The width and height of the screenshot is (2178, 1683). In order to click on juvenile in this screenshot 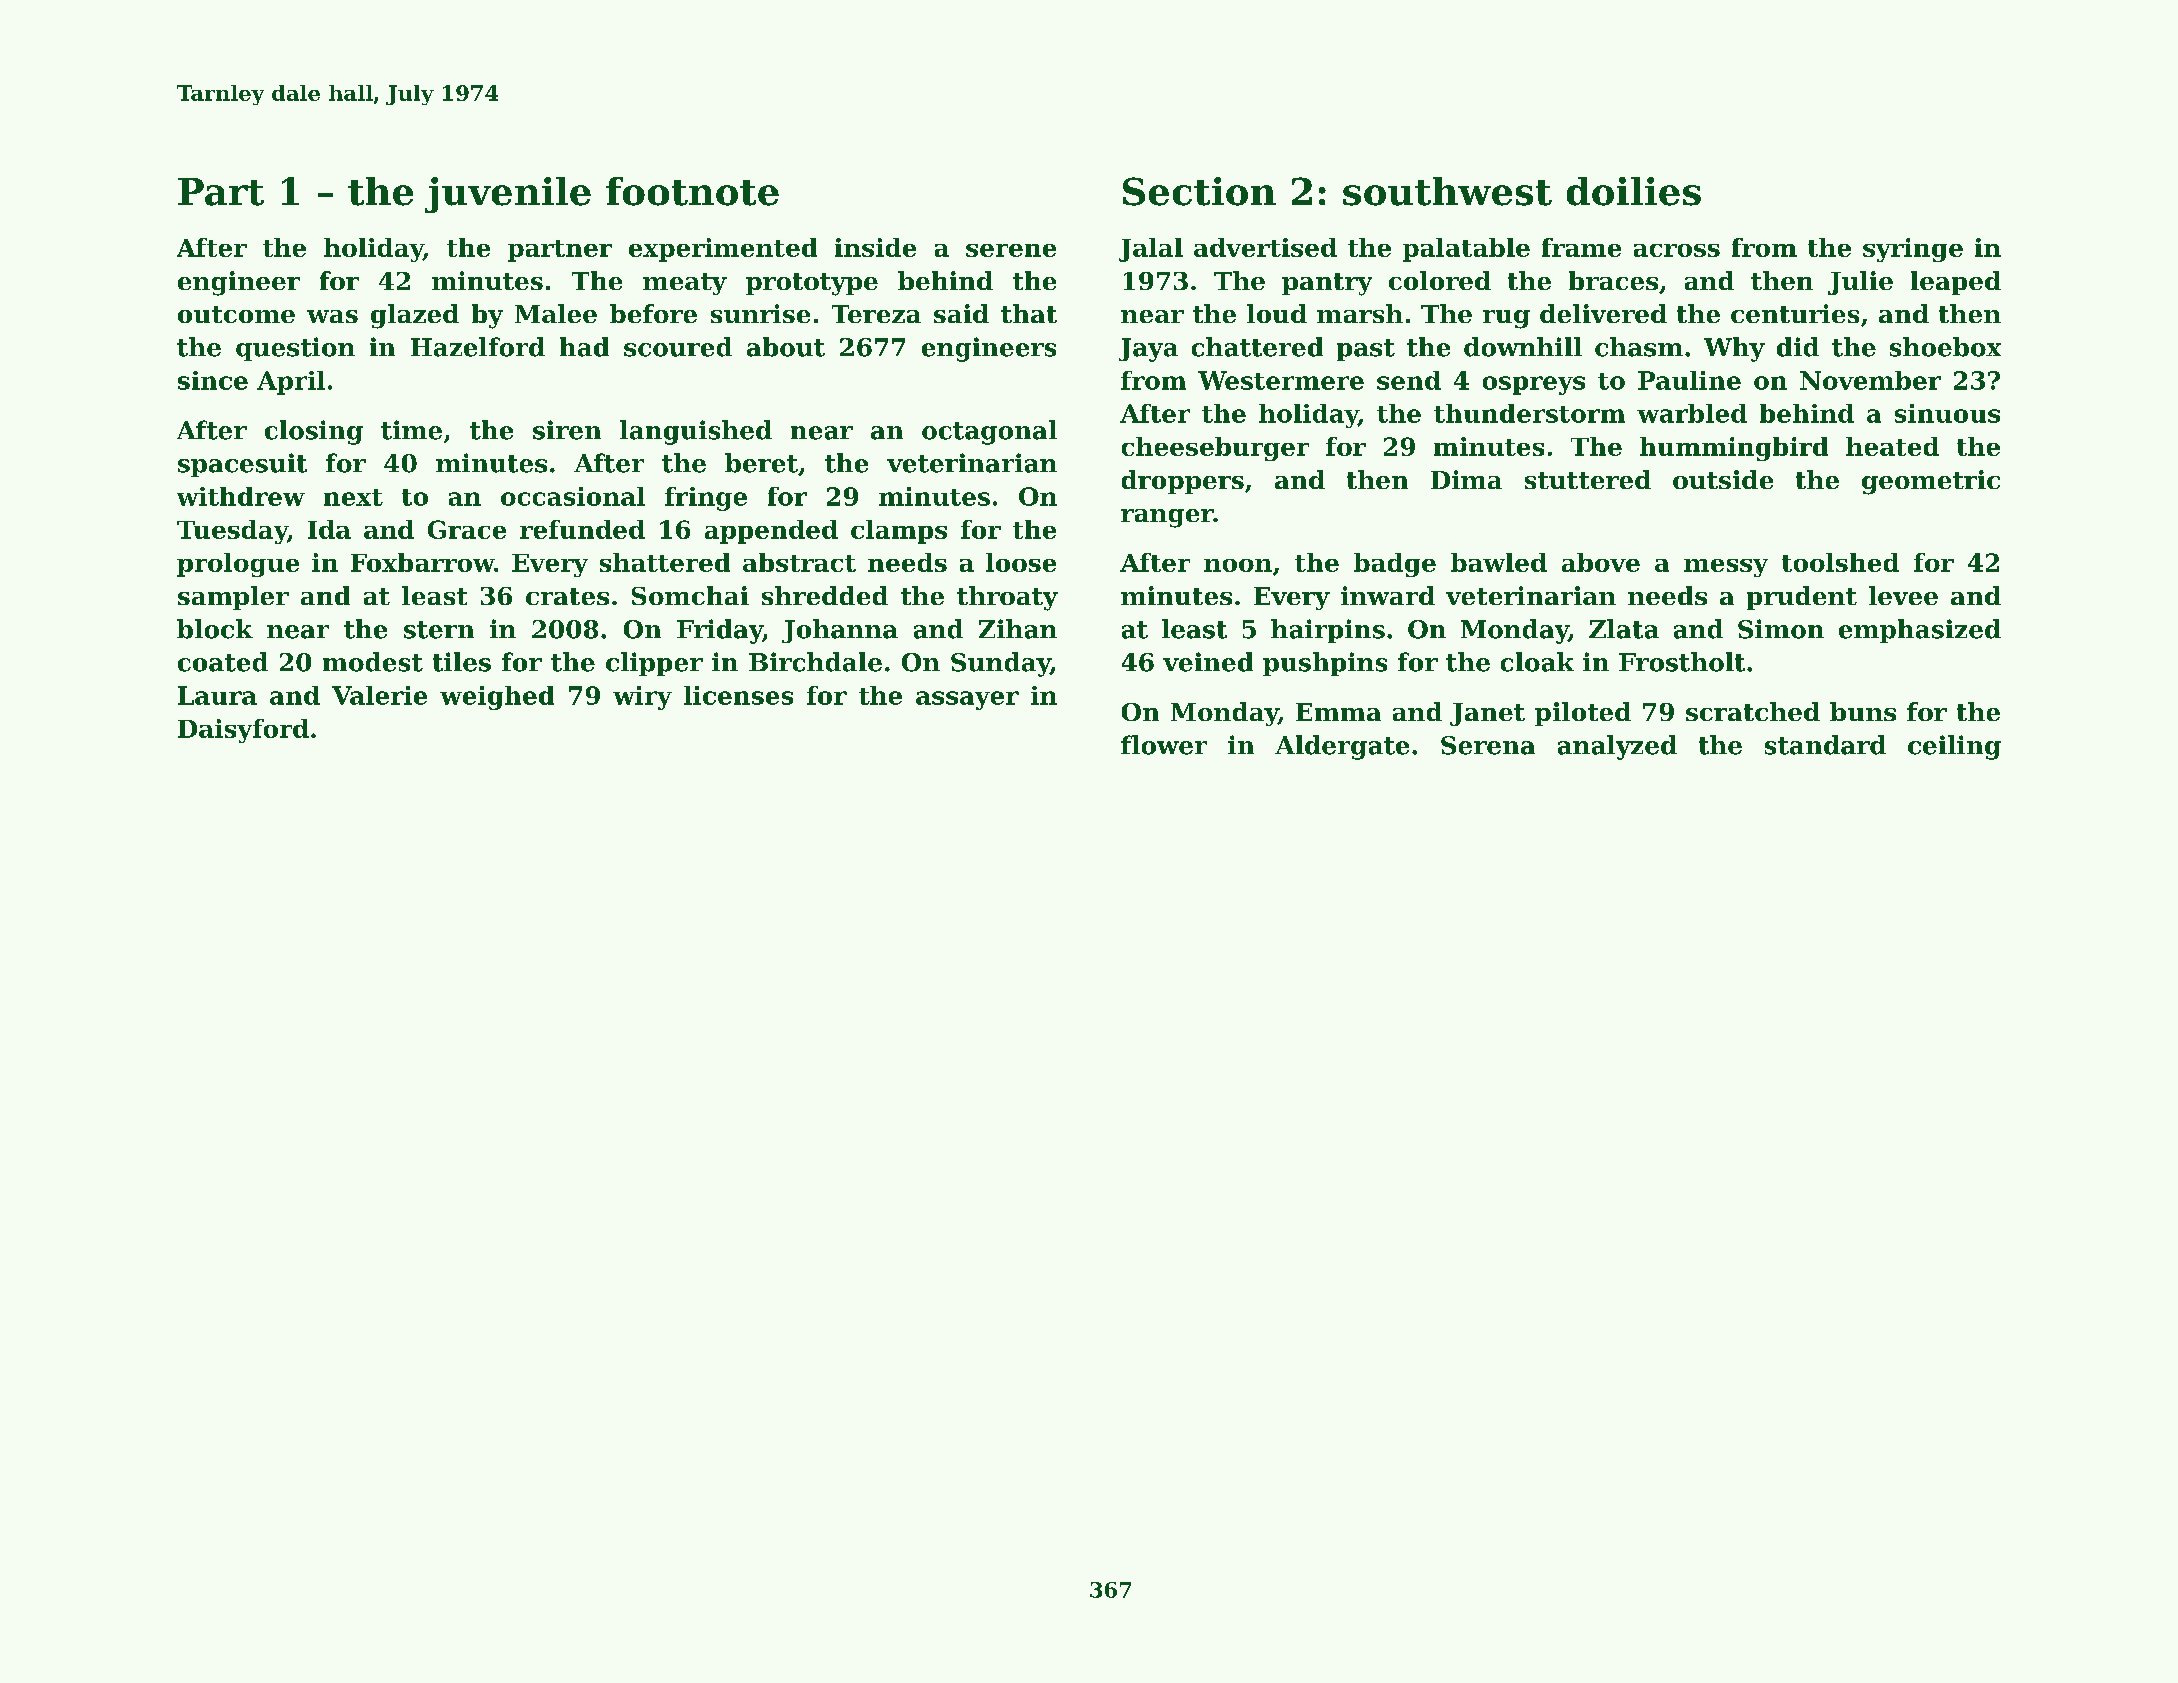, I will do `click(508, 195)`.
